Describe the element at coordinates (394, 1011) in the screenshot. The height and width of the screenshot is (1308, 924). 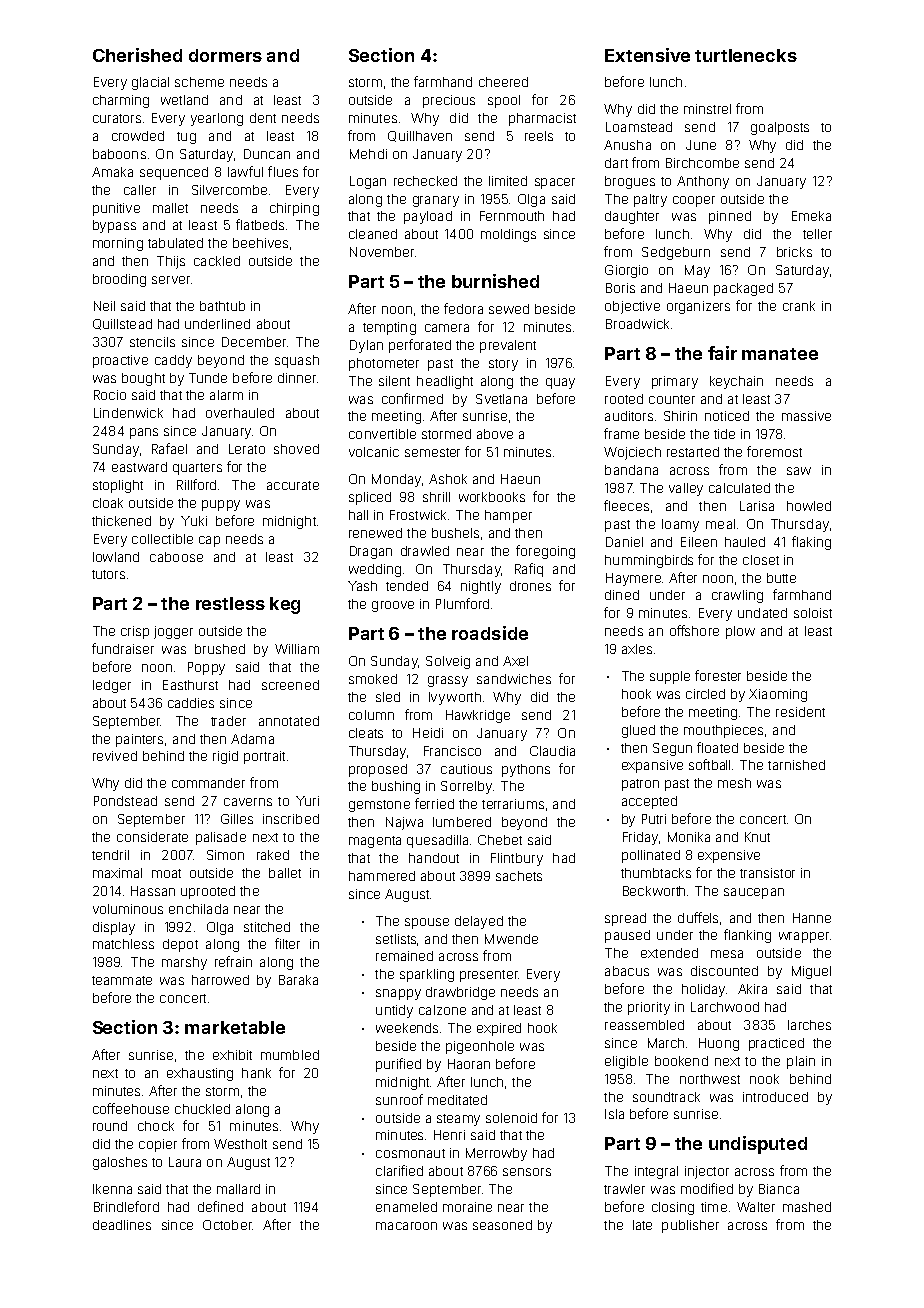
I see `untidy` at that location.
